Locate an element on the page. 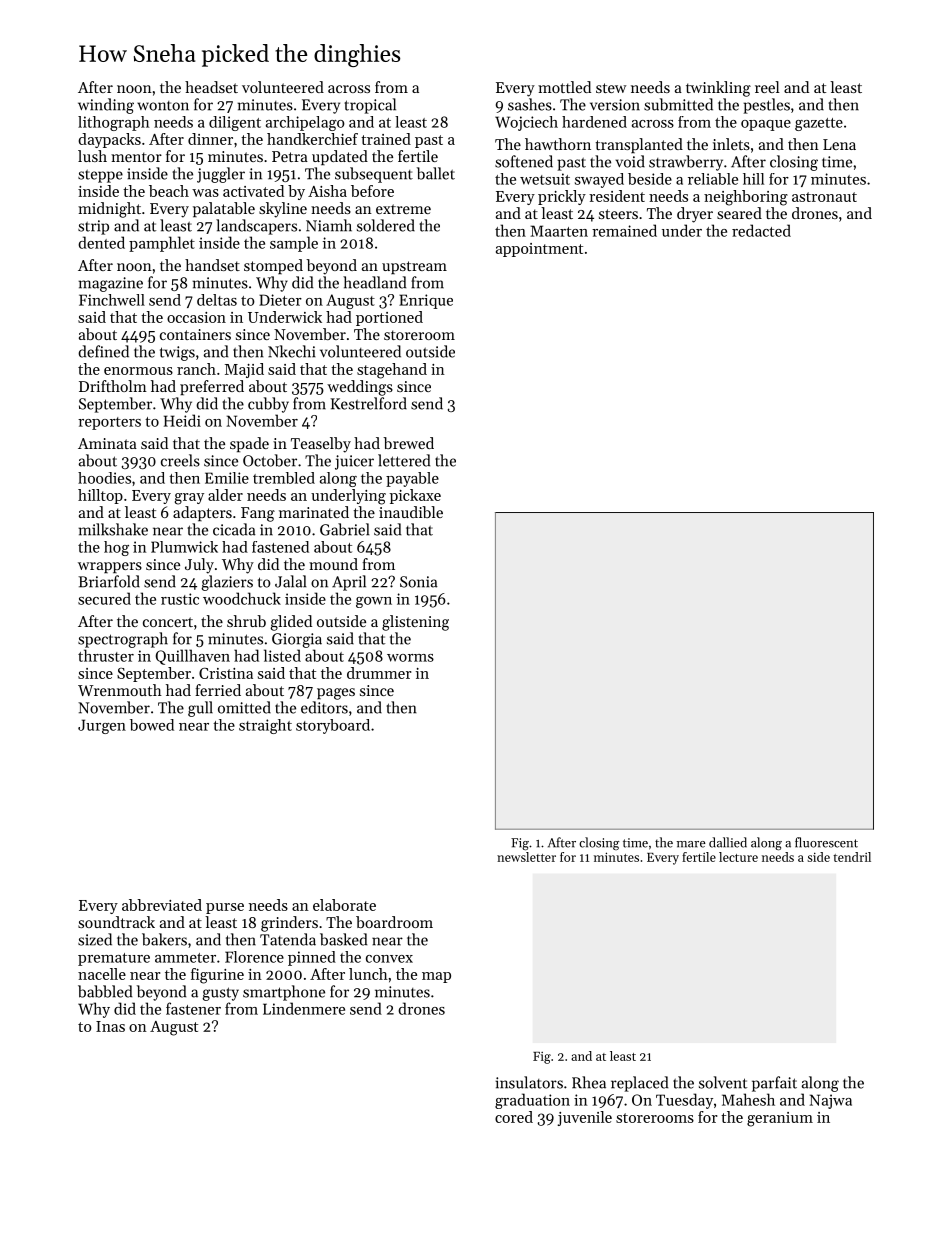  daypacks is located at coordinates (109, 140).
